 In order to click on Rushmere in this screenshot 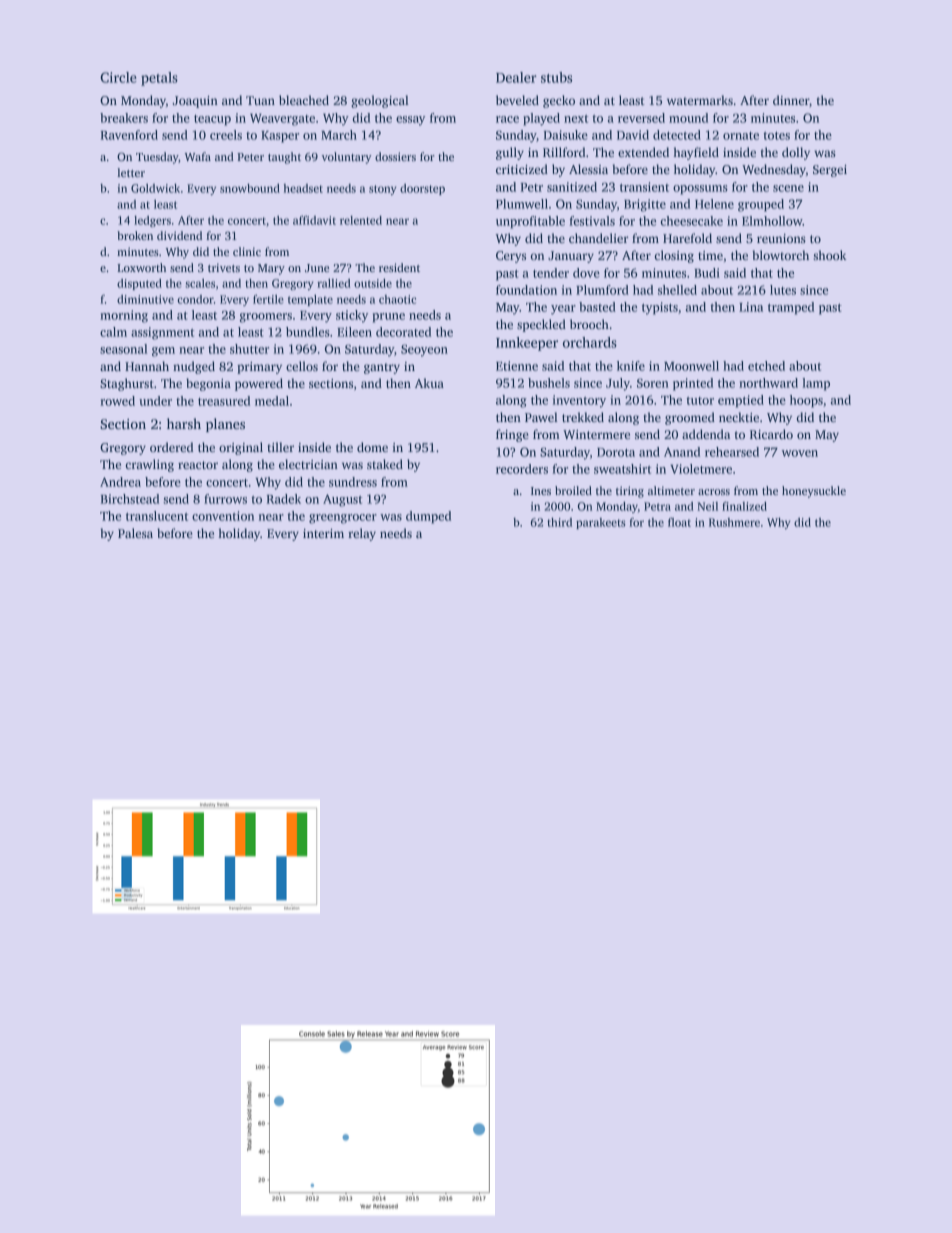, I will do `click(734, 522)`.
